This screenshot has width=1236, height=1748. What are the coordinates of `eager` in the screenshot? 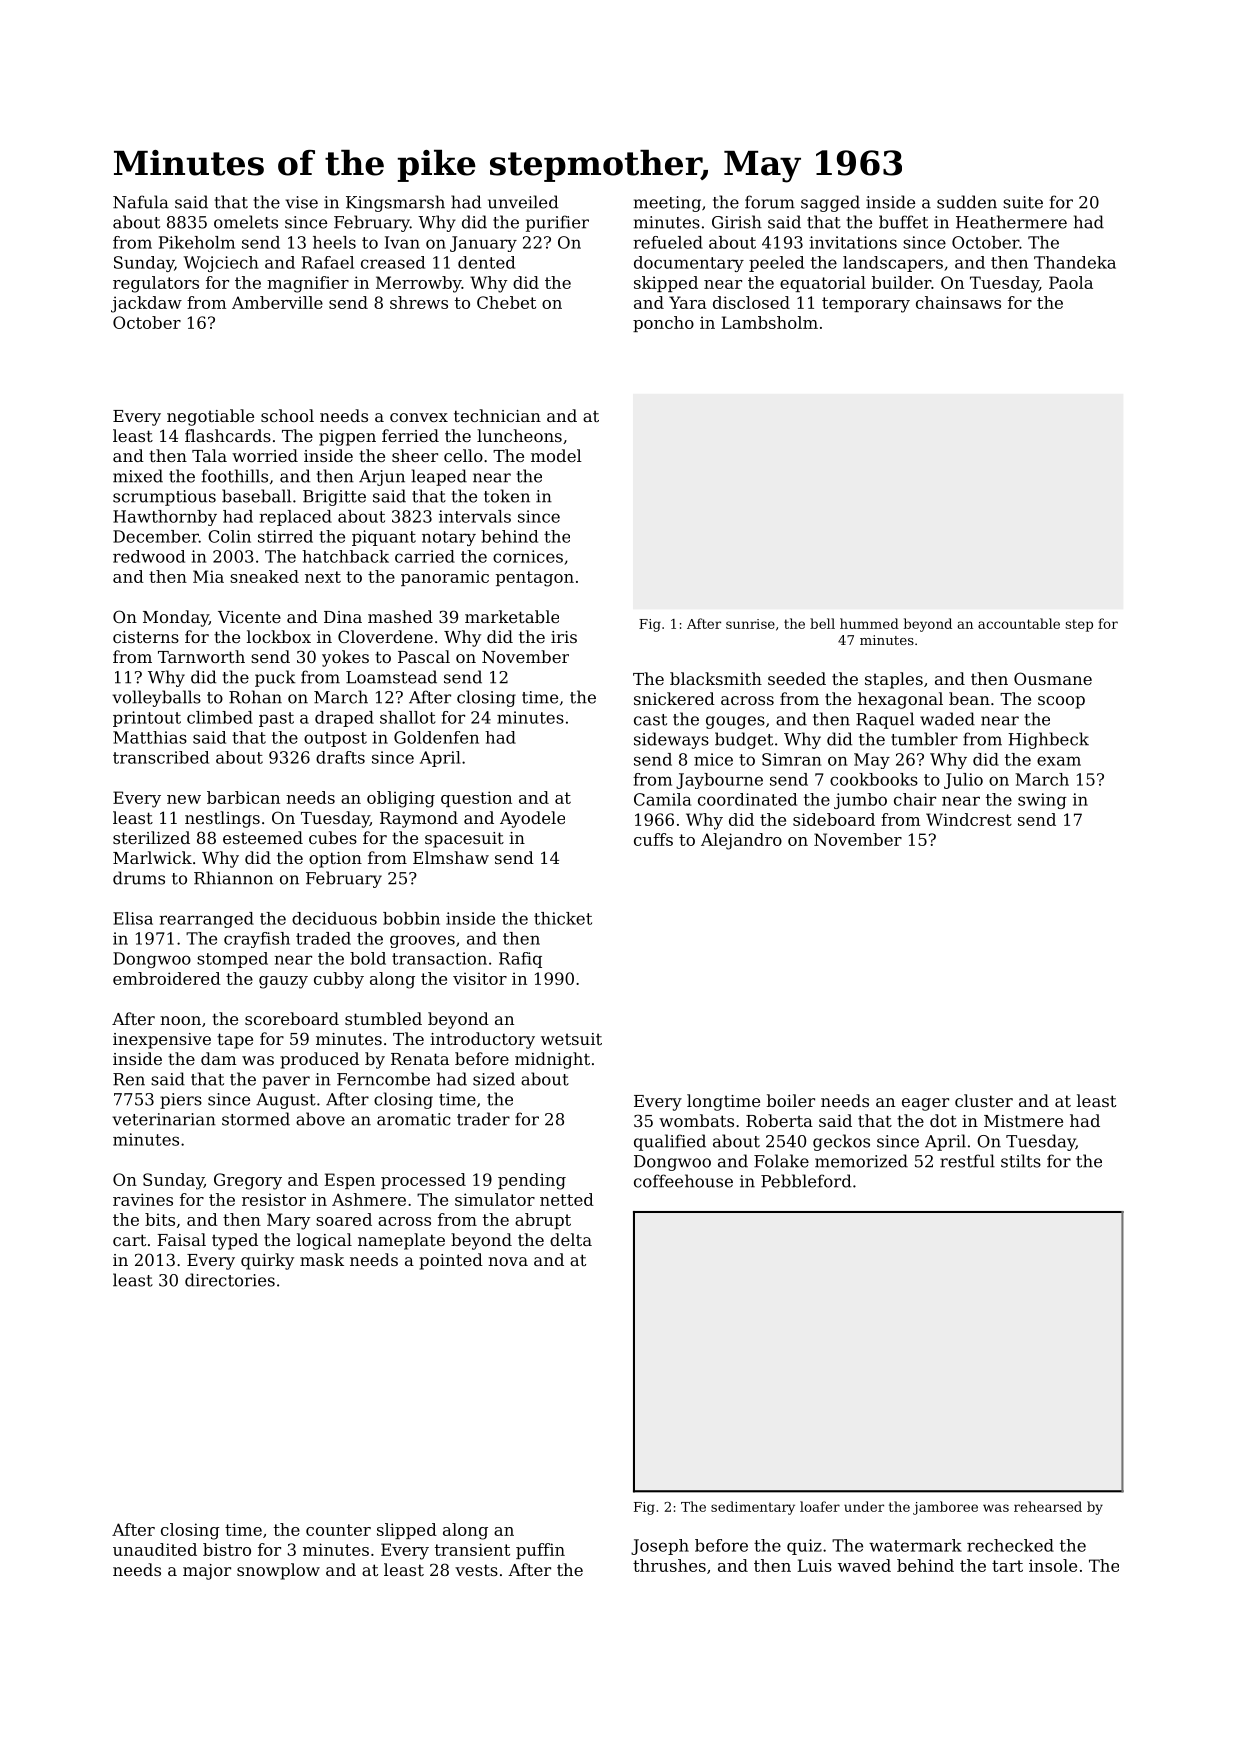 It's located at (925, 1104).
